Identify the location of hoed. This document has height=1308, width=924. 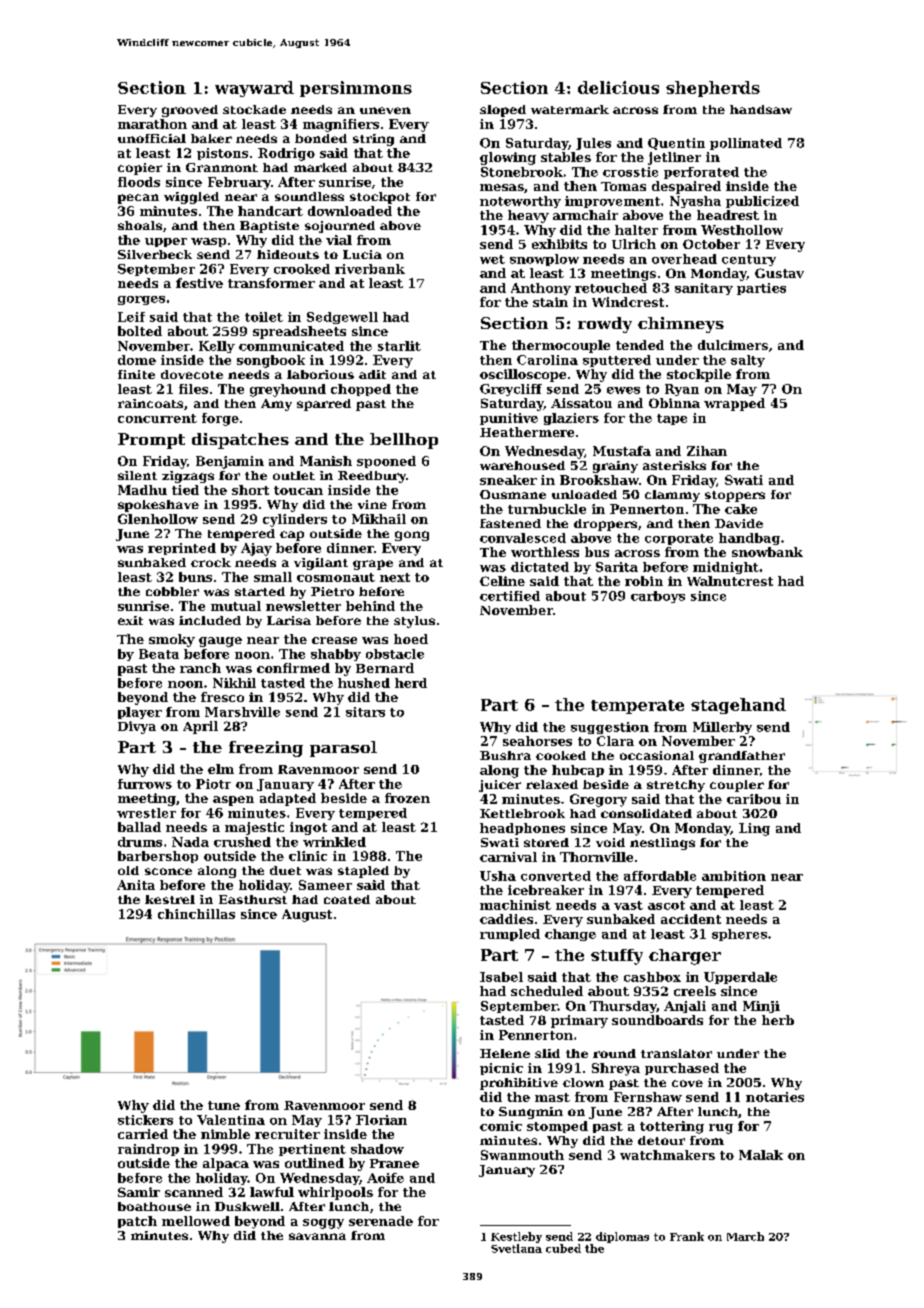
(411, 639).
